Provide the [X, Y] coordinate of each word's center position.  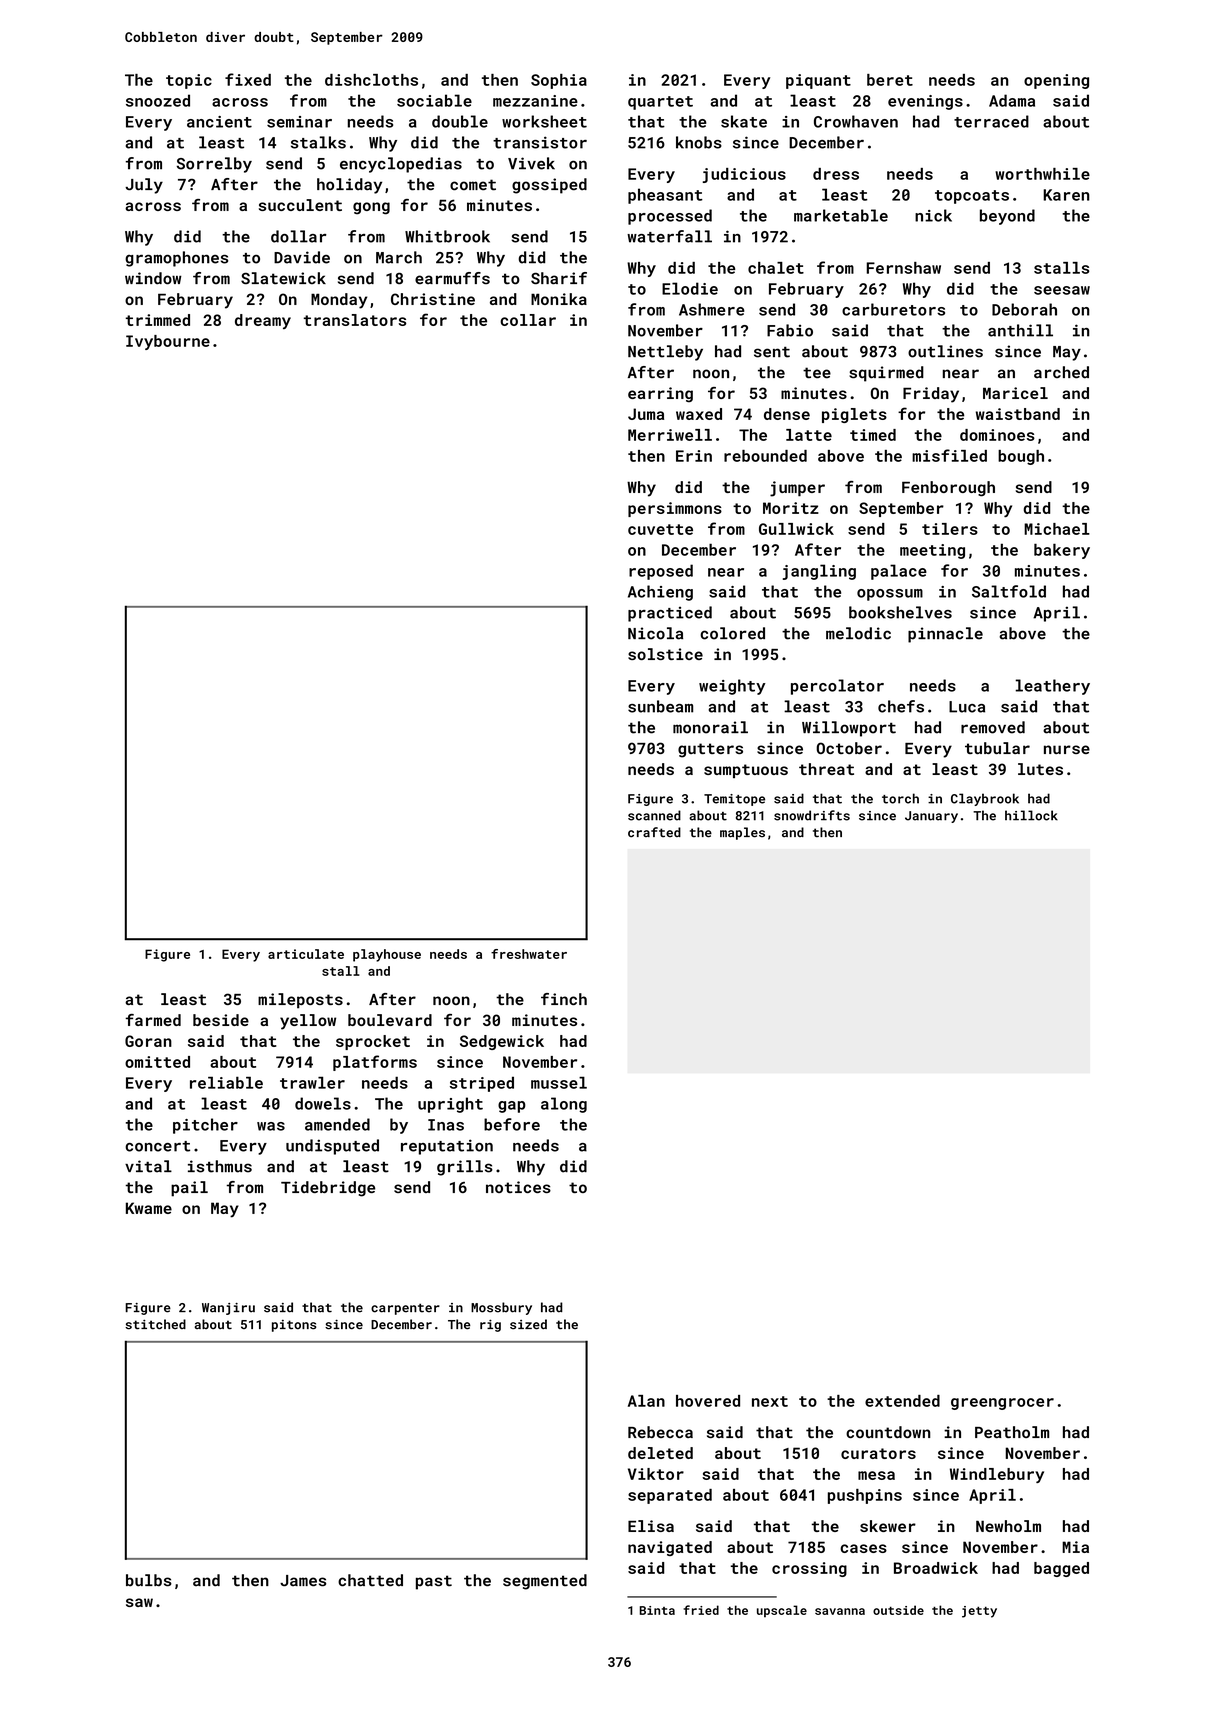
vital [148, 1166]
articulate [306, 954]
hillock [1031, 815]
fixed [248, 79]
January [931, 817]
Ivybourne [168, 342]
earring [660, 395]
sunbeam [660, 706]
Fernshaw [903, 268]
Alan [646, 1401]
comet [473, 185]
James [303, 1581]
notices [518, 1187]
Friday [931, 395]
